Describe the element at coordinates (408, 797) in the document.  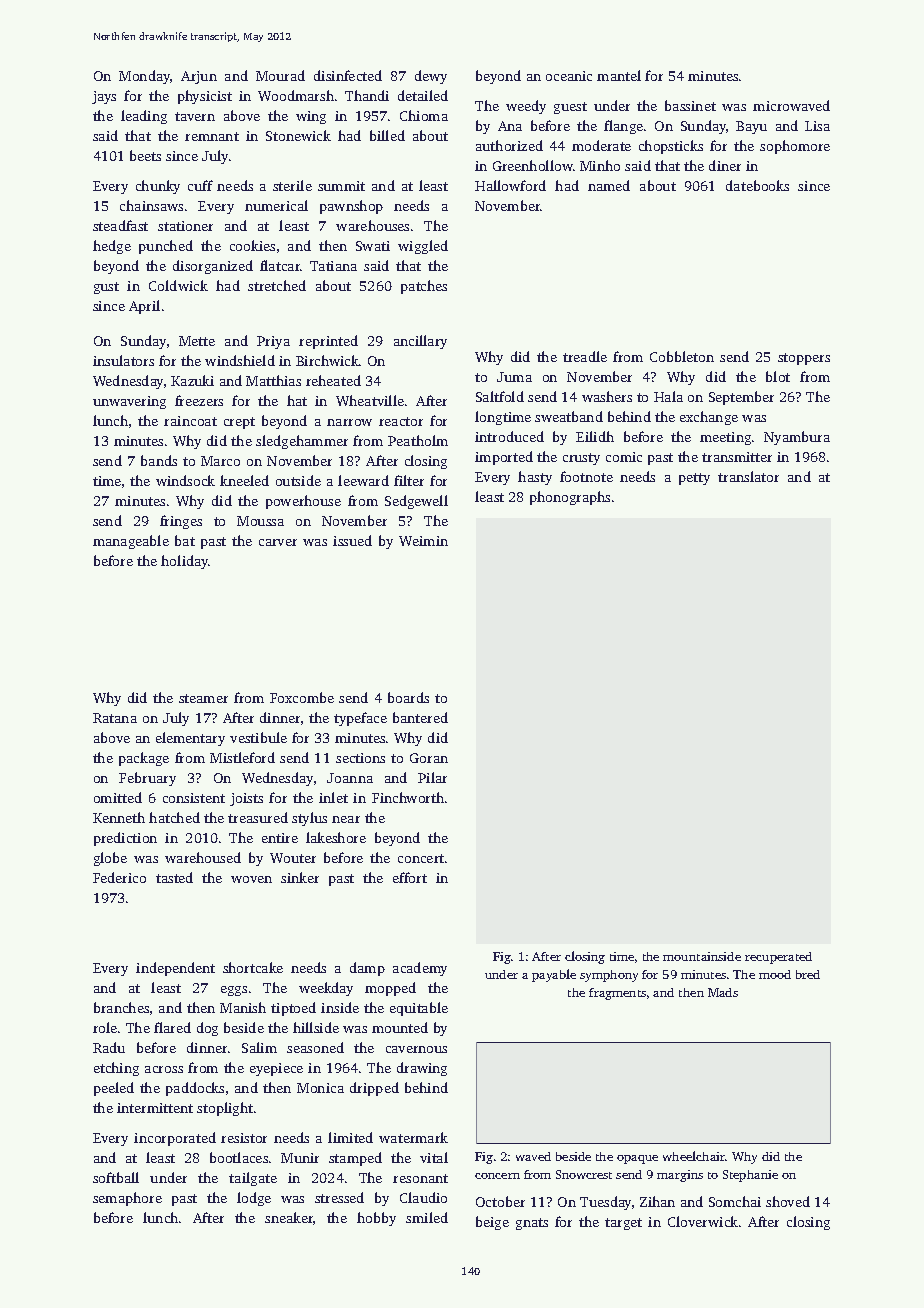
I see `Finchworth` at that location.
